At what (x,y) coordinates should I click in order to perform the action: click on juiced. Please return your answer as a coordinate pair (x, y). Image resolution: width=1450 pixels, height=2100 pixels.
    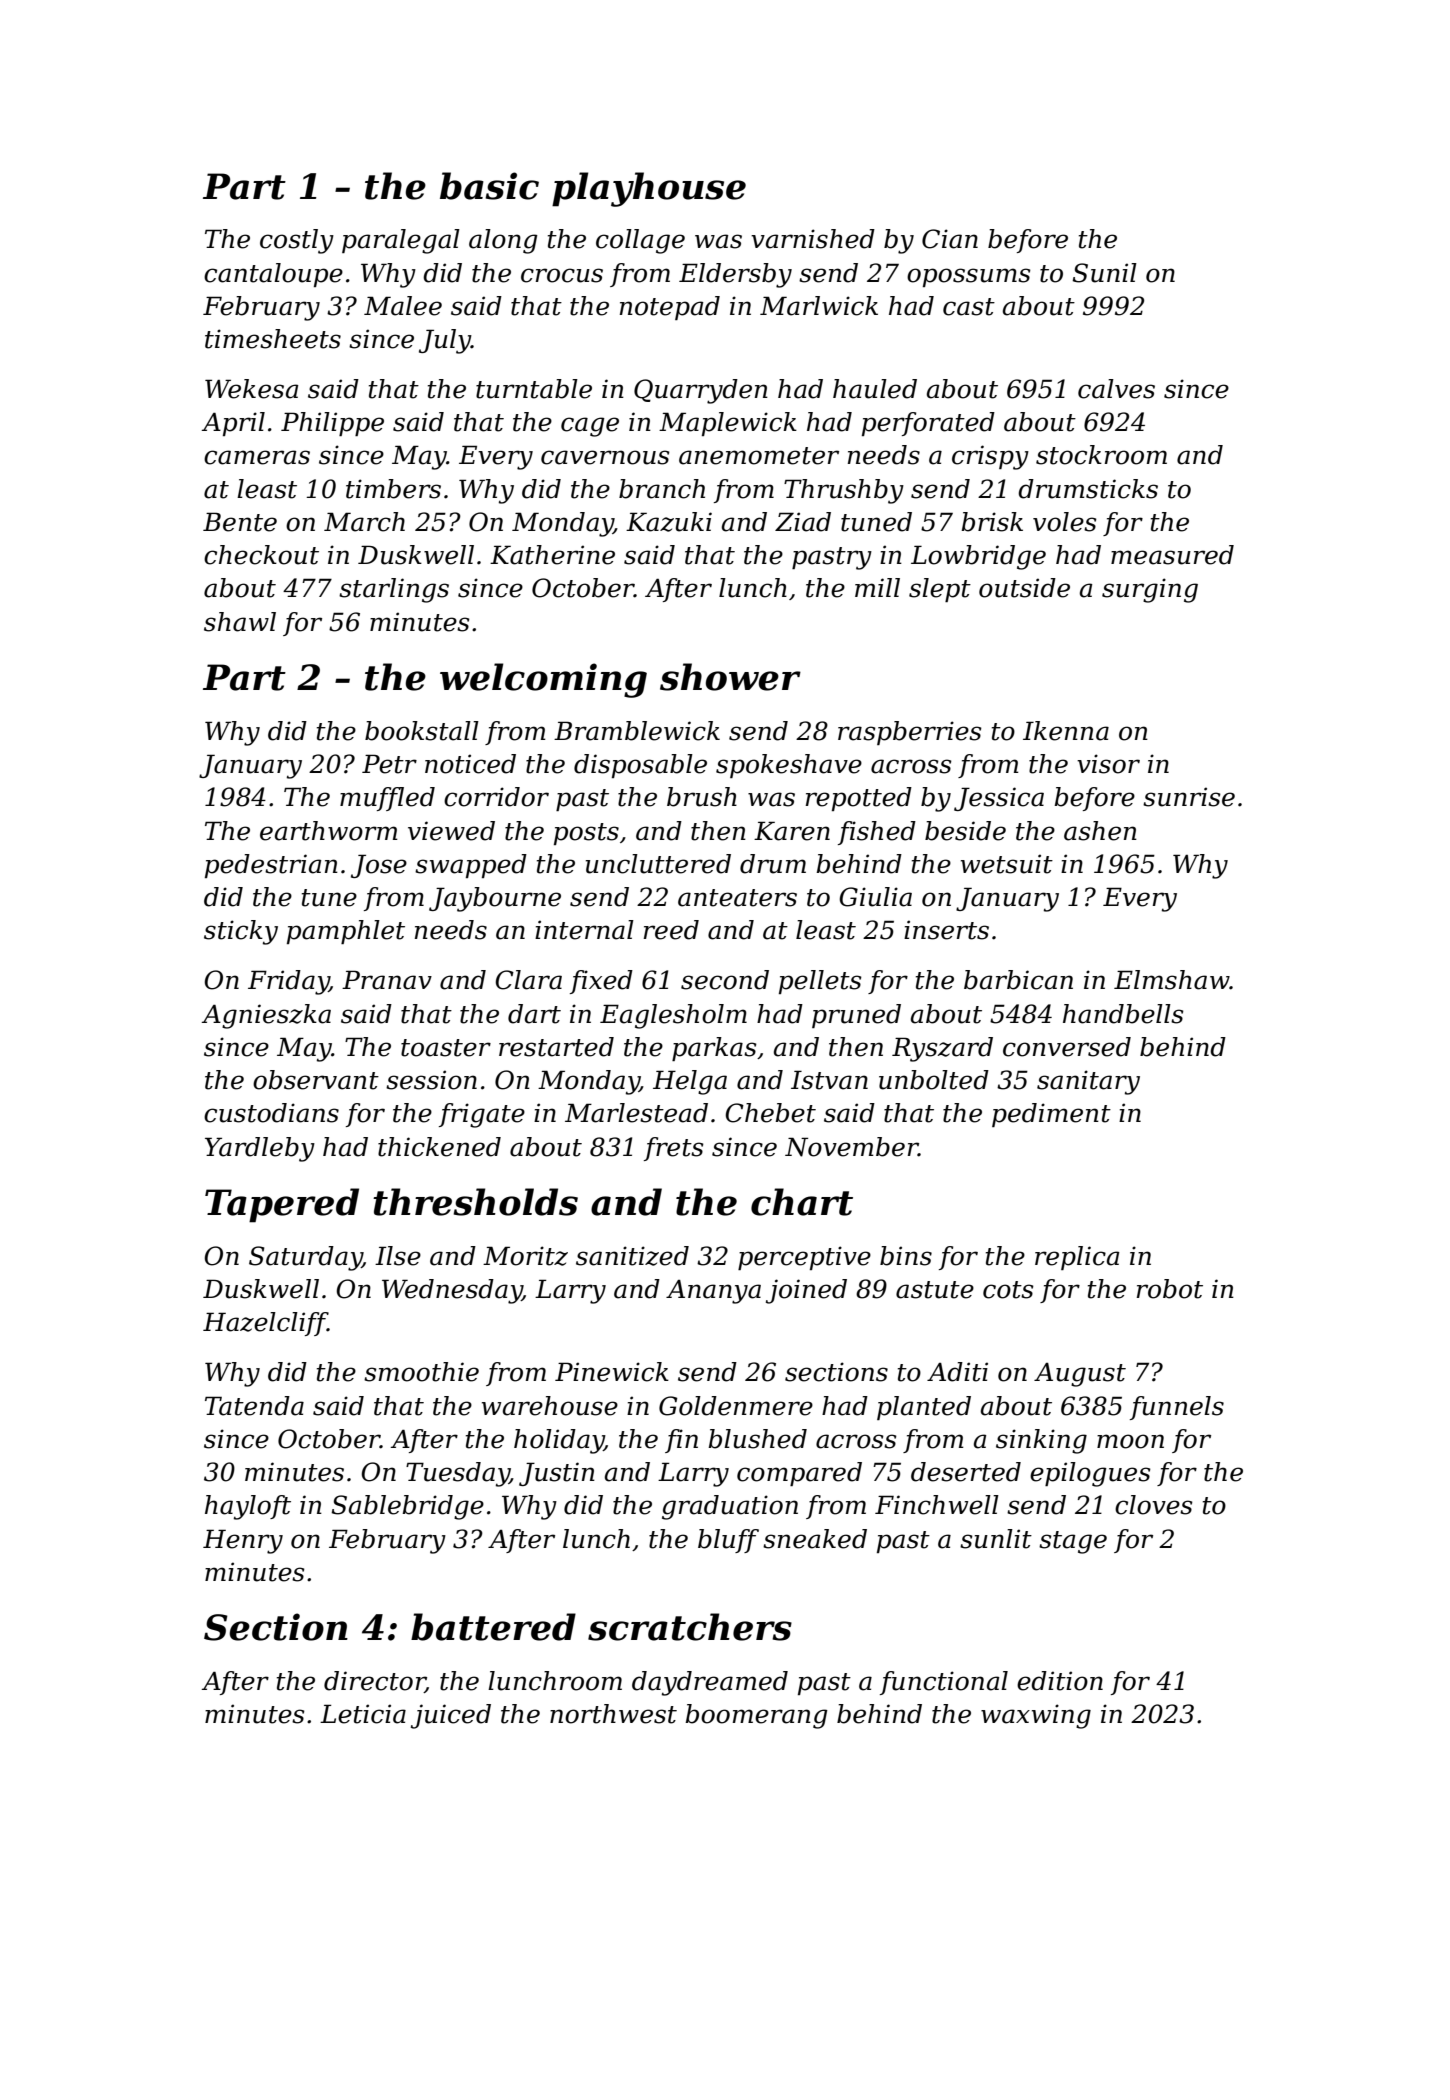
    Looking at the image, I should click on (451, 1716).
